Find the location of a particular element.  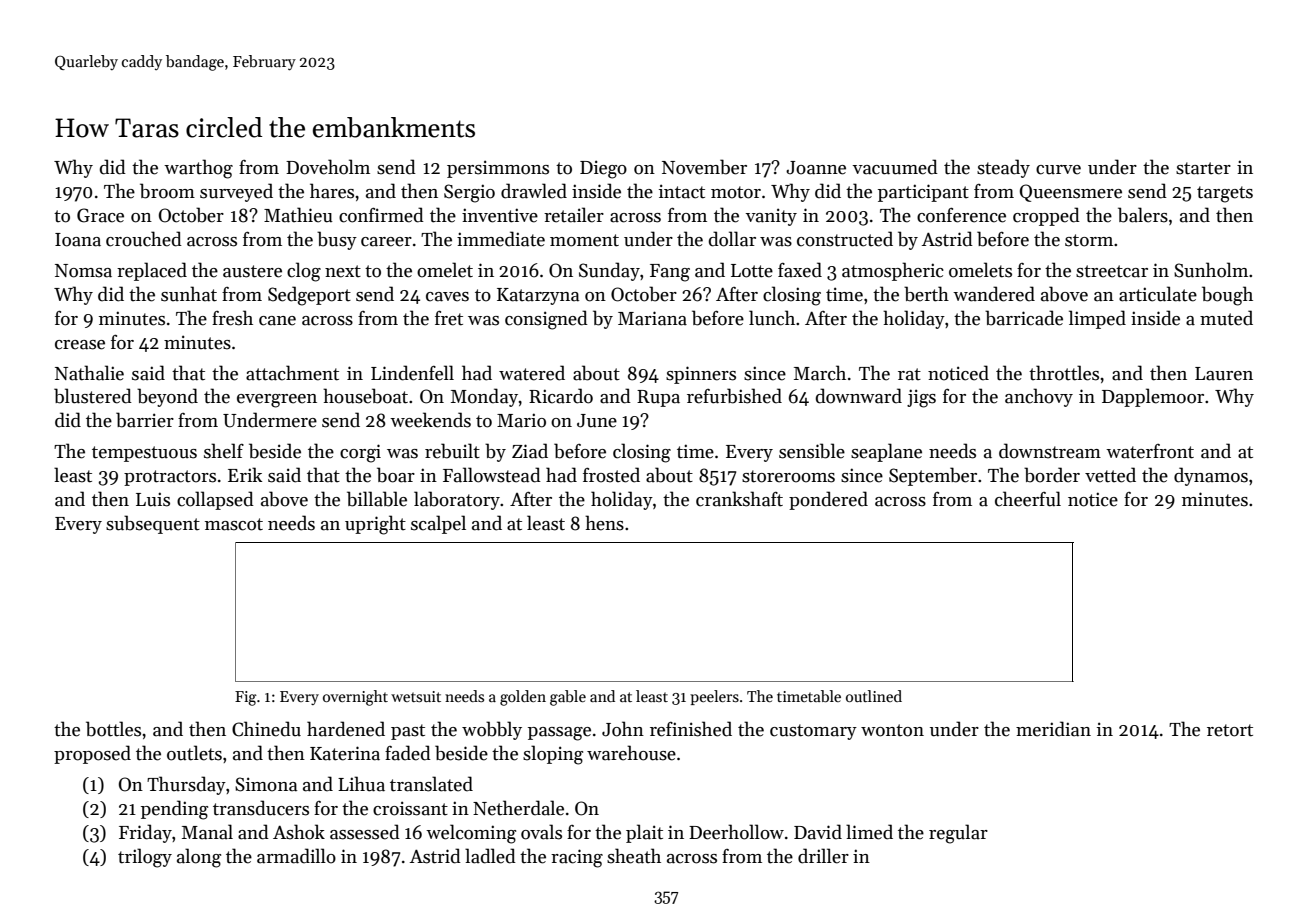

curve is located at coordinates (1058, 170).
